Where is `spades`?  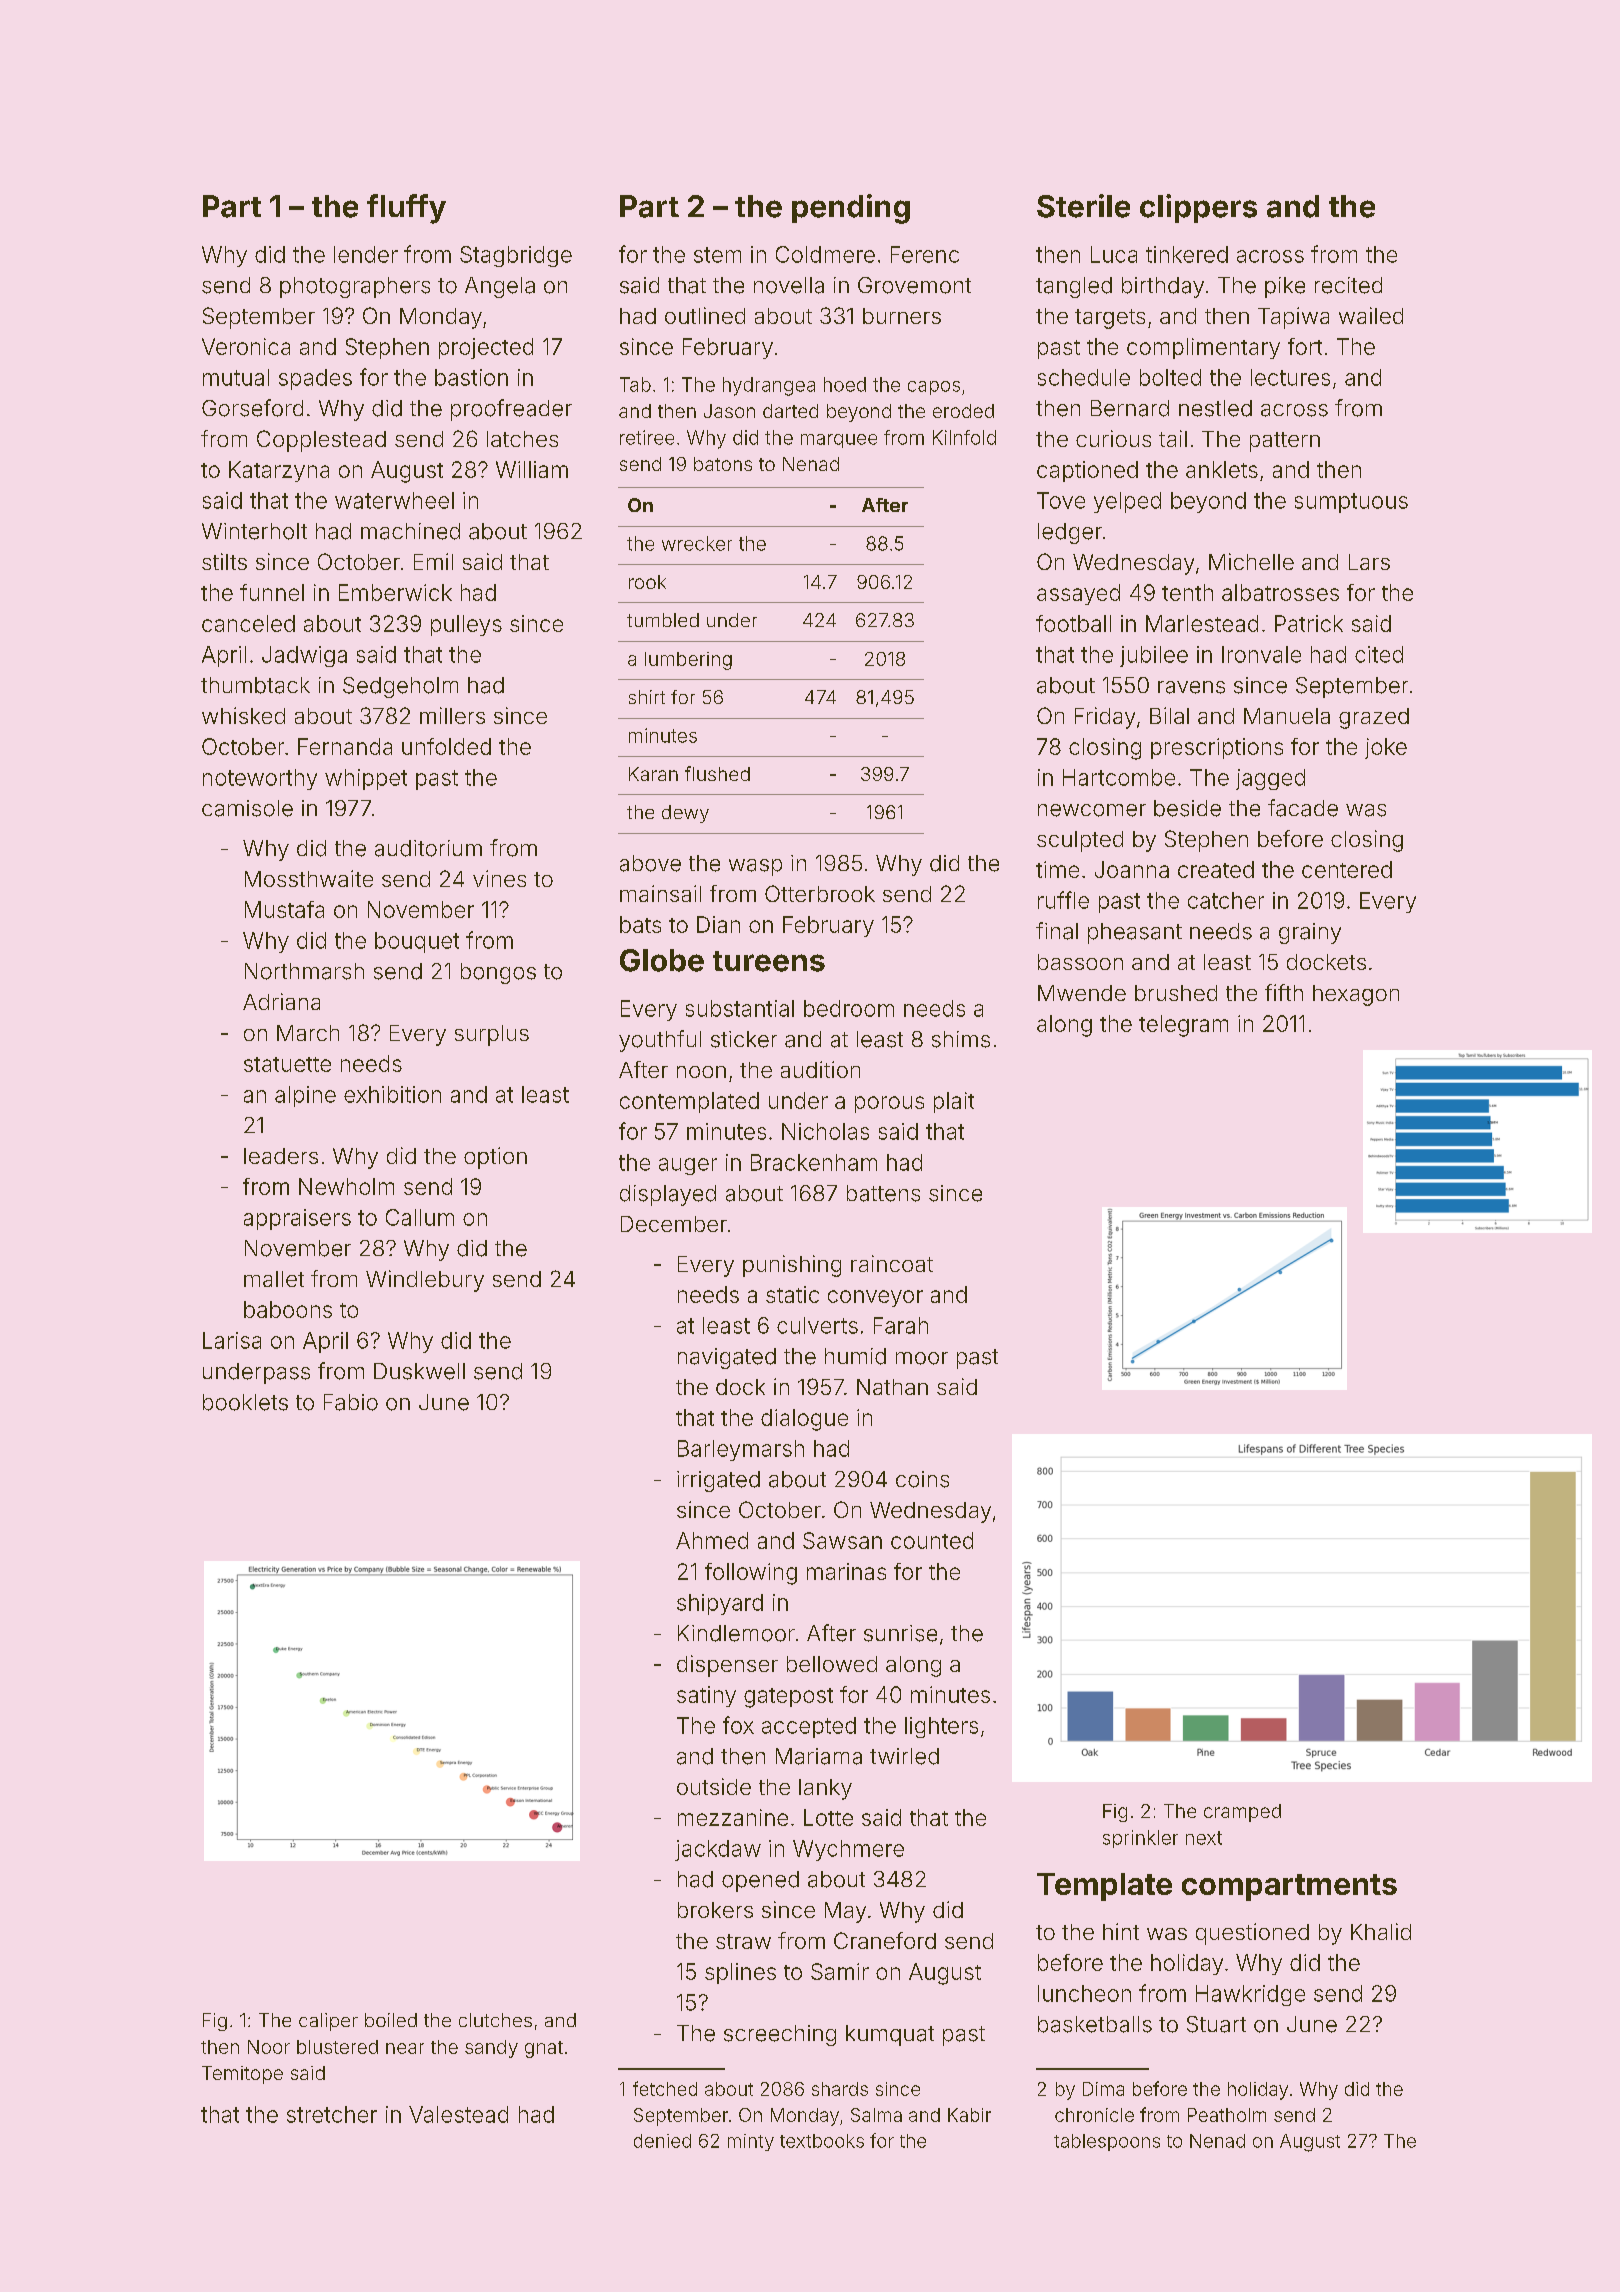
spades is located at coordinates (315, 379).
